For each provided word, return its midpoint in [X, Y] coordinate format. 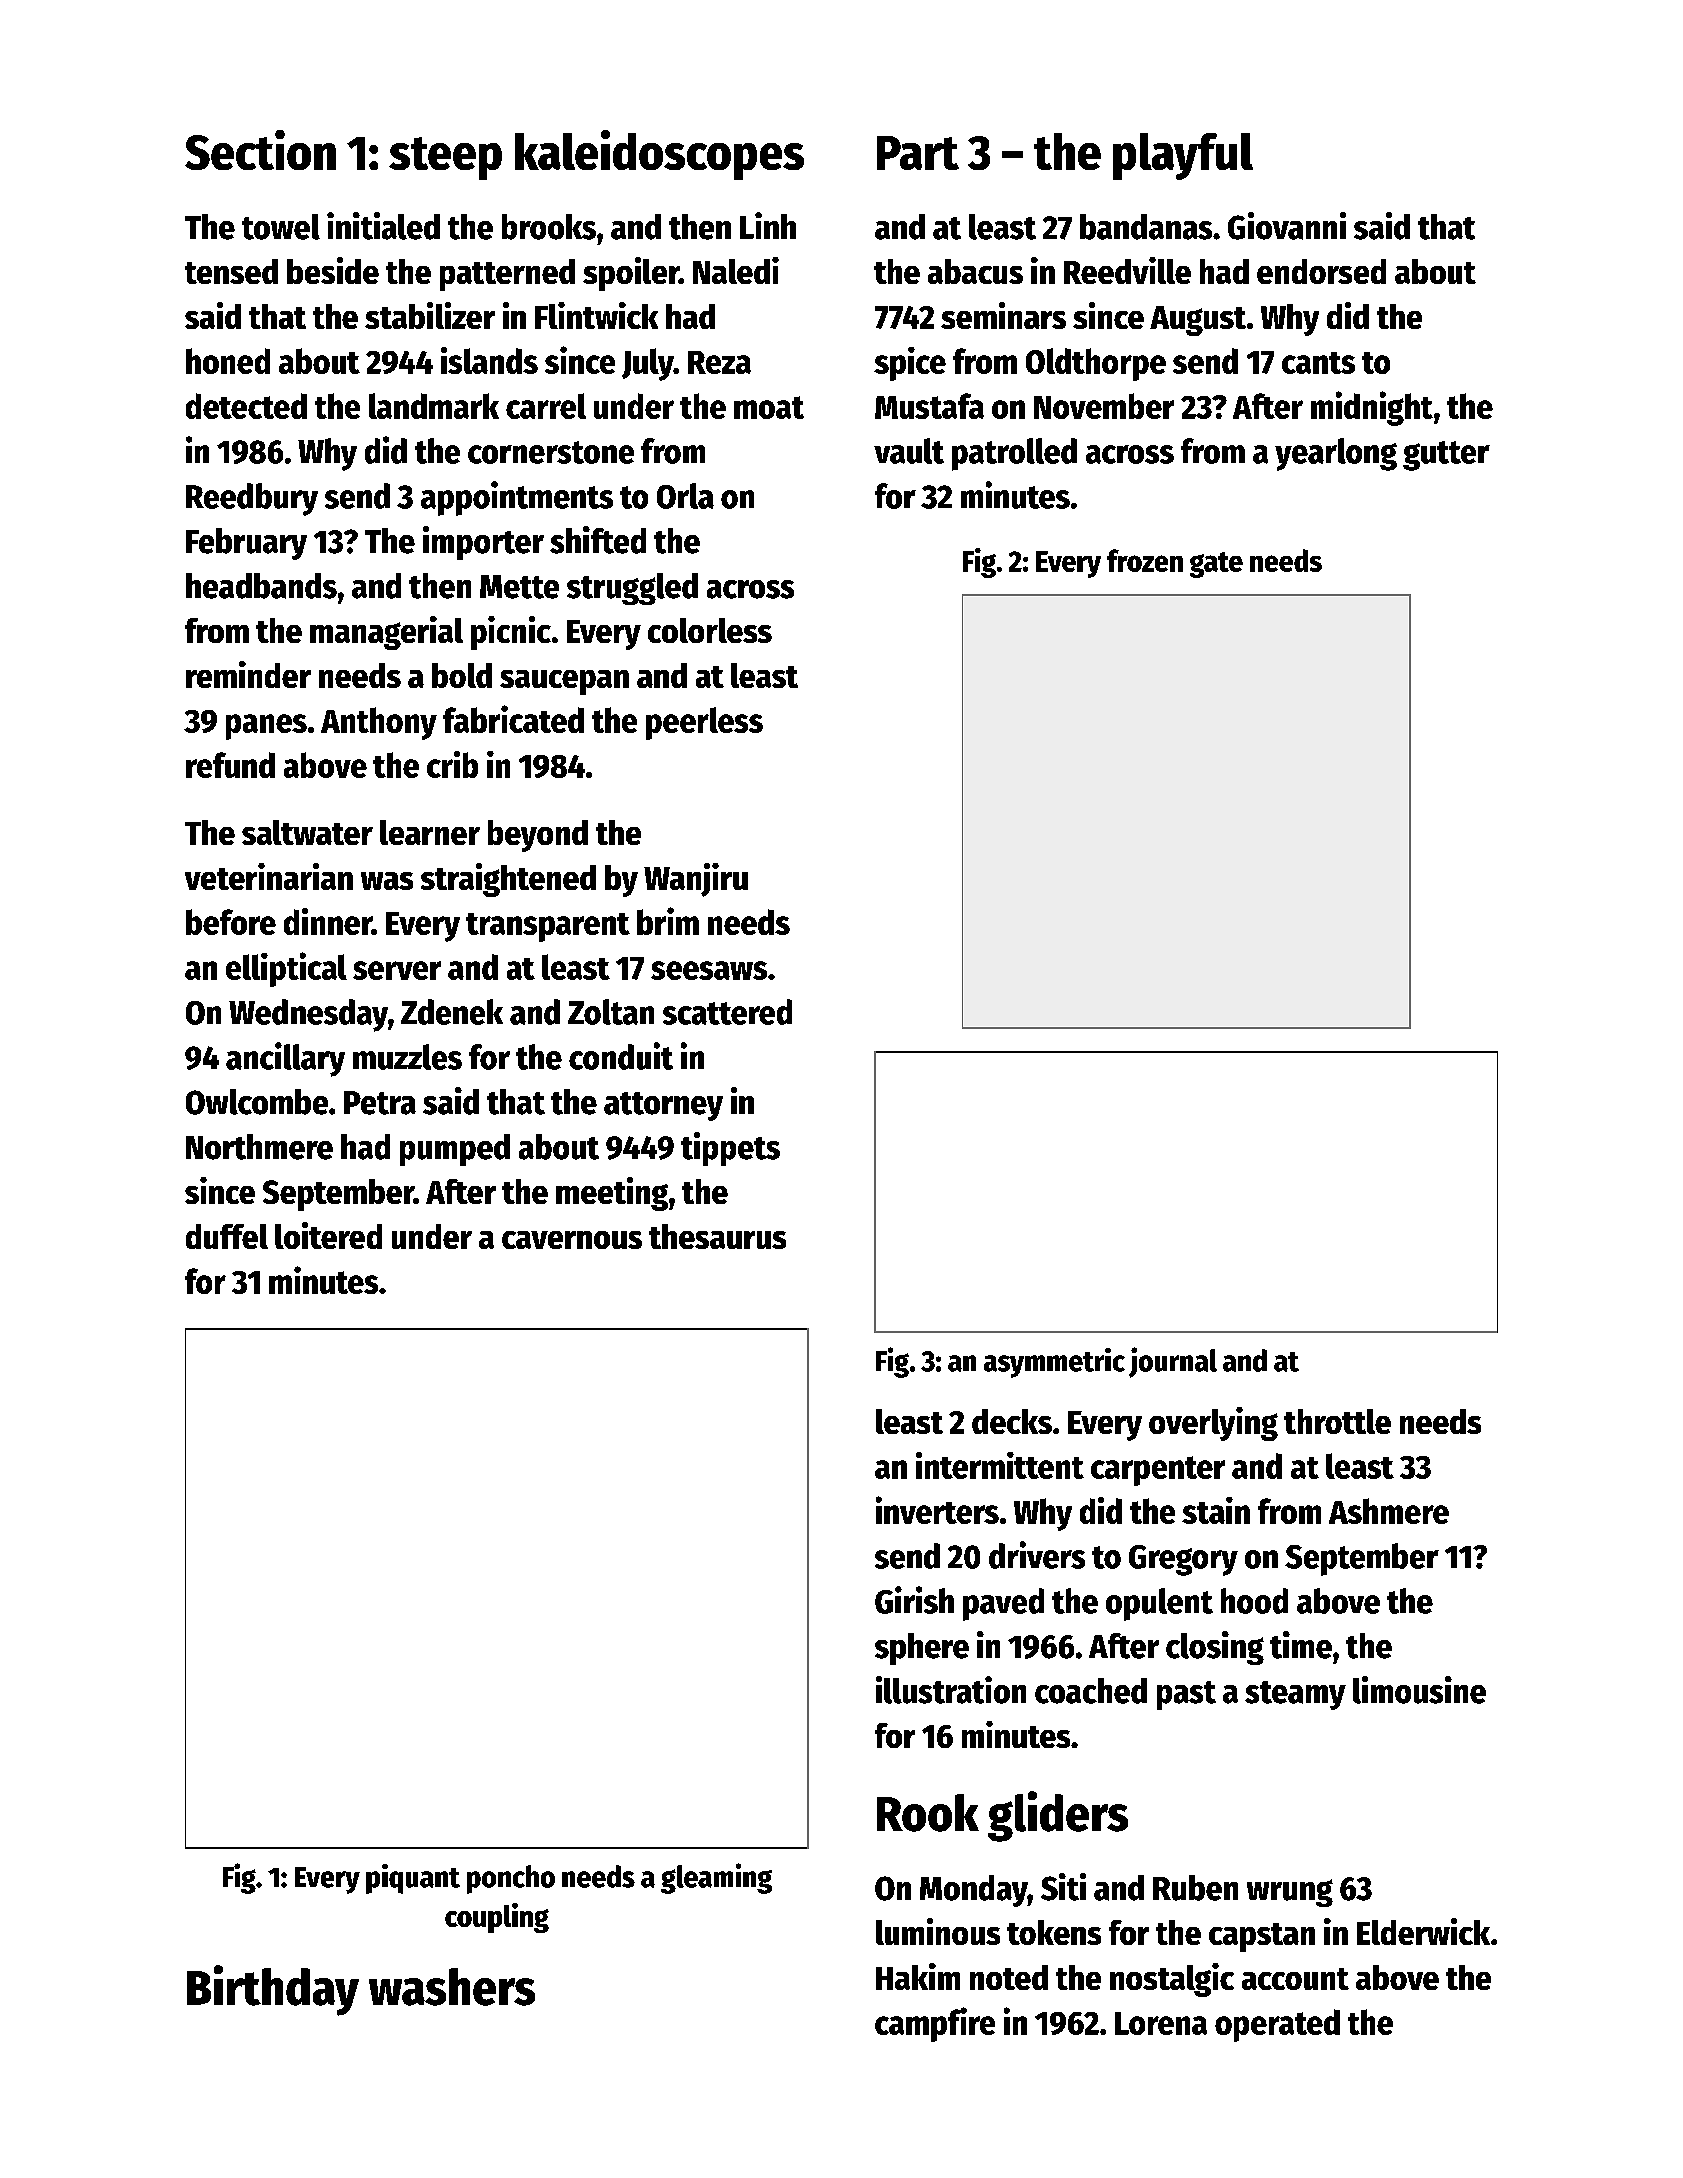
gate [1216, 565]
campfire [935, 2024]
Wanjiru [696, 880]
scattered [727, 1012]
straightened [508, 880]
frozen [1145, 560]
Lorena [1161, 2023]
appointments [517, 498]
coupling [497, 1918]
